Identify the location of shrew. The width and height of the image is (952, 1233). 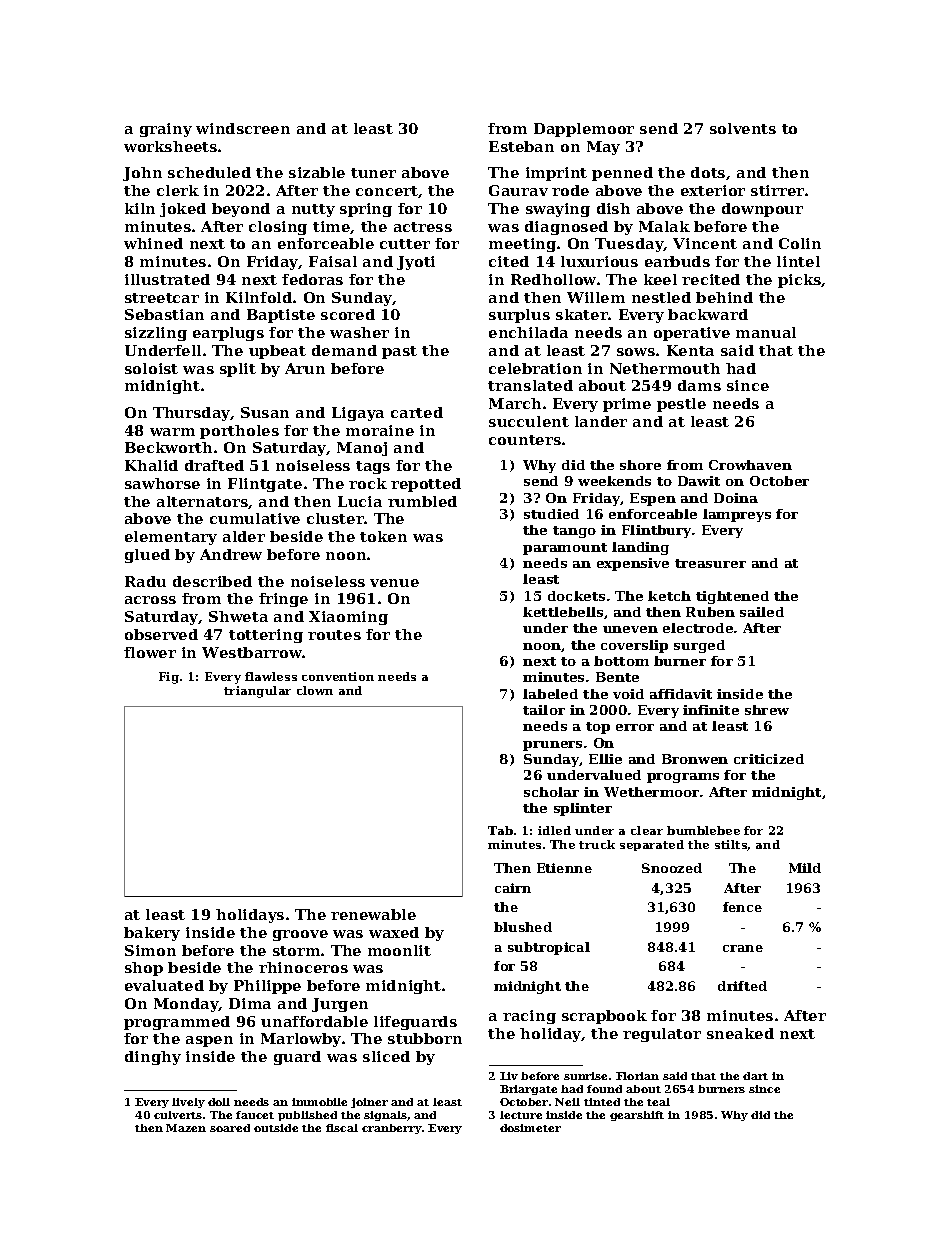
(767, 710).
